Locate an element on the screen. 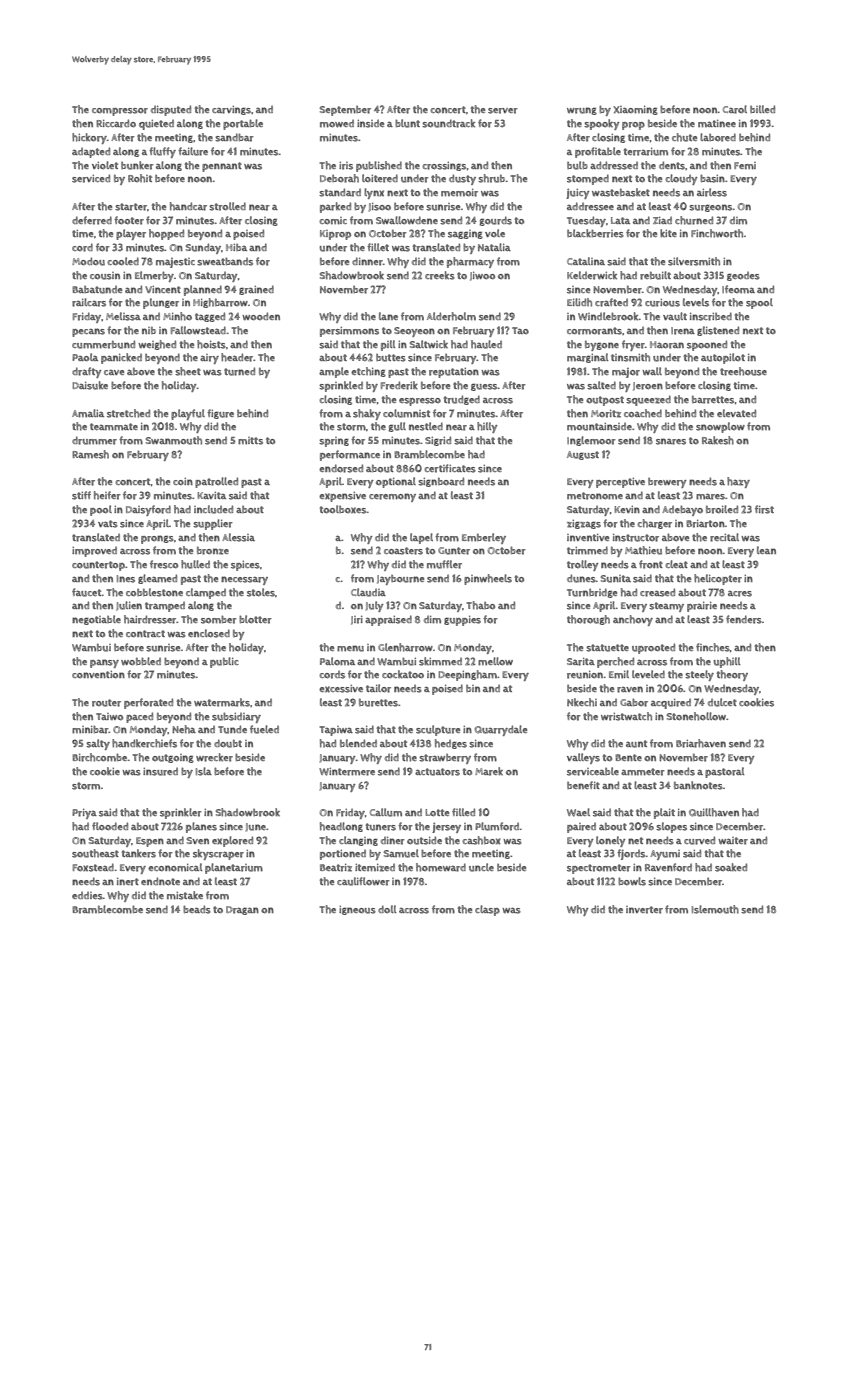 This screenshot has width=849, height=1400. mitts is located at coordinates (250, 441).
